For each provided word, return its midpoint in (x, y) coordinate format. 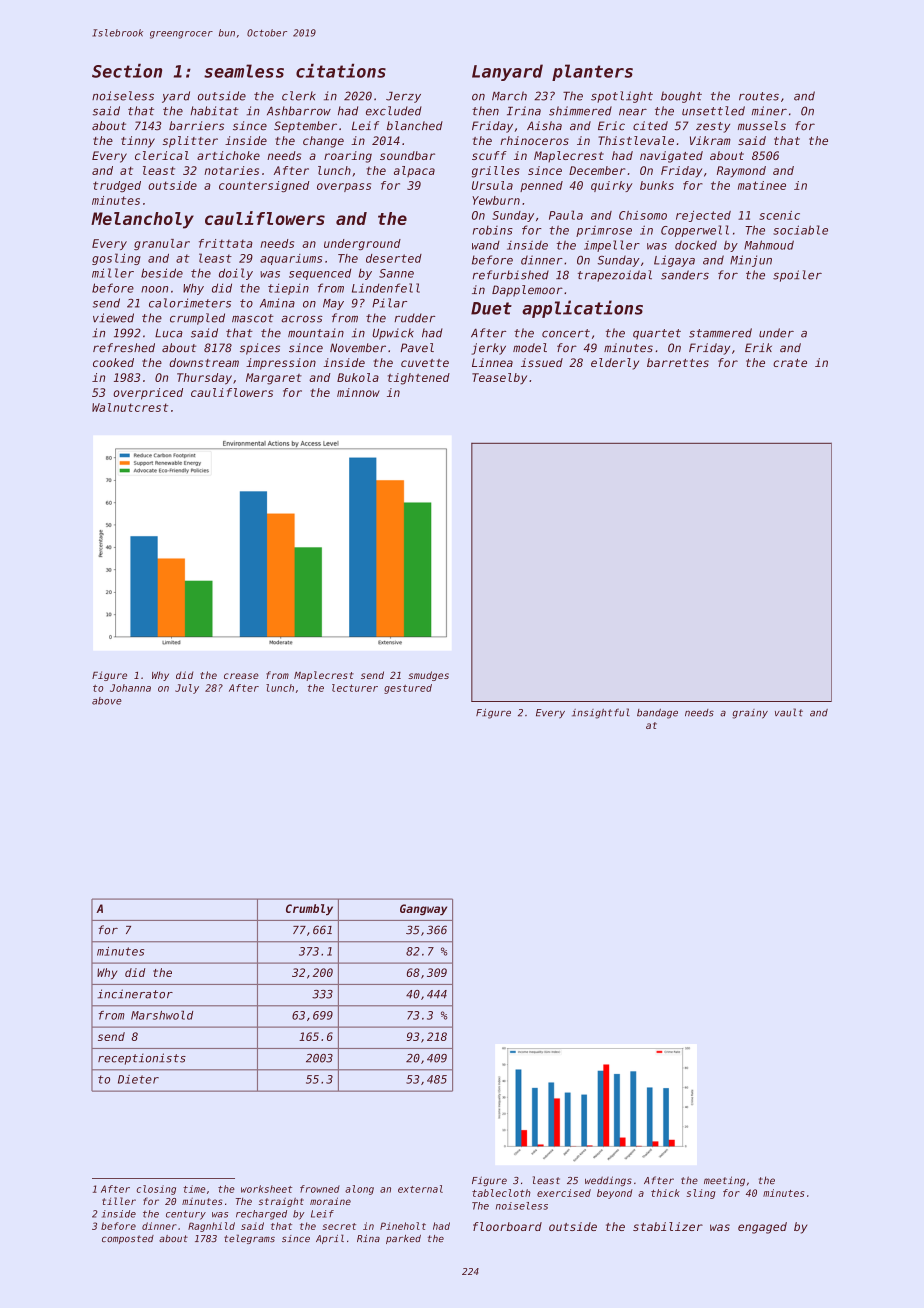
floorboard (507, 1226)
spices (260, 349)
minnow (358, 392)
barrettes (678, 362)
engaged (762, 1228)
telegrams (249, 1239)
